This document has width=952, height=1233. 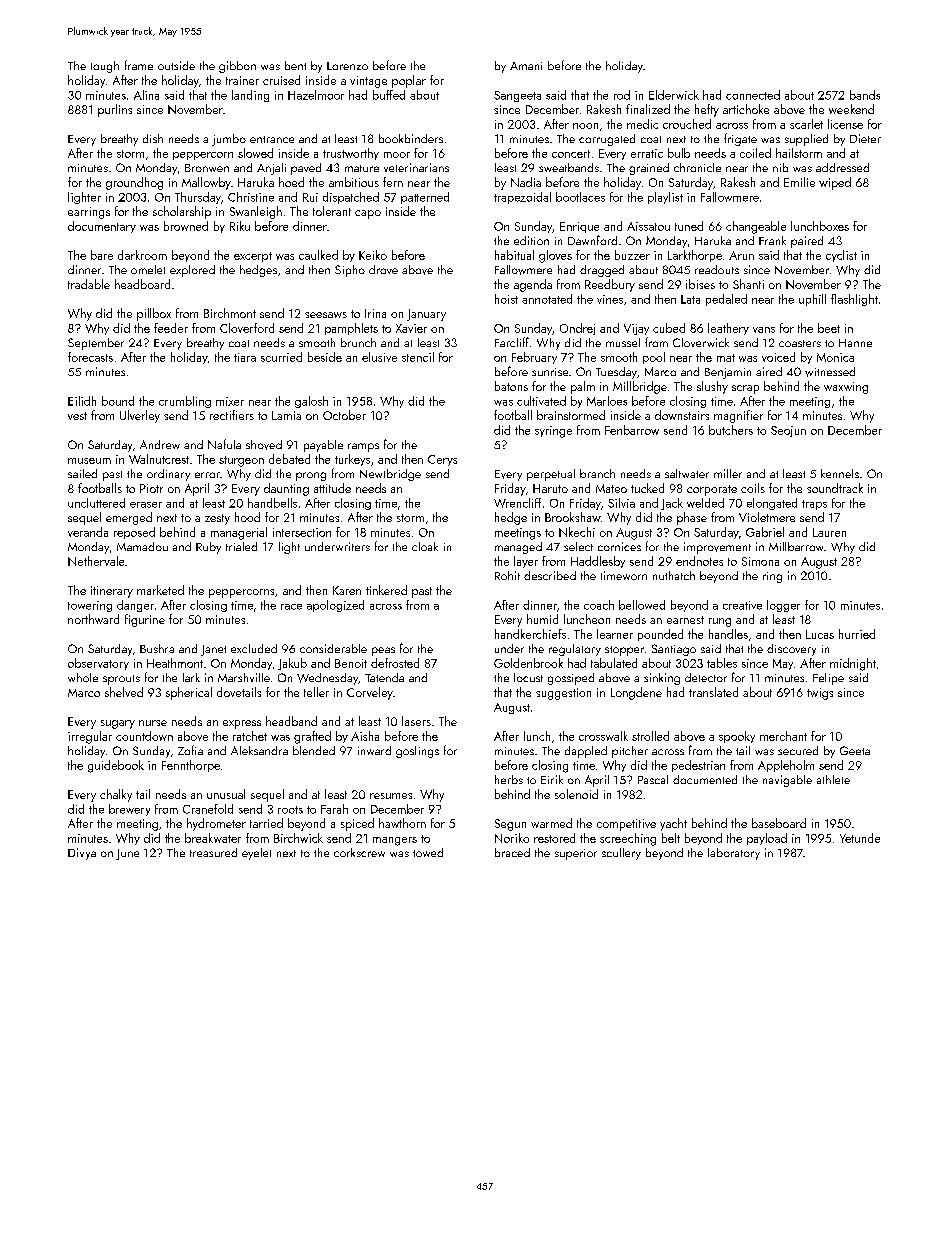 I want to click on Amani, so click(x=526, y=66).
